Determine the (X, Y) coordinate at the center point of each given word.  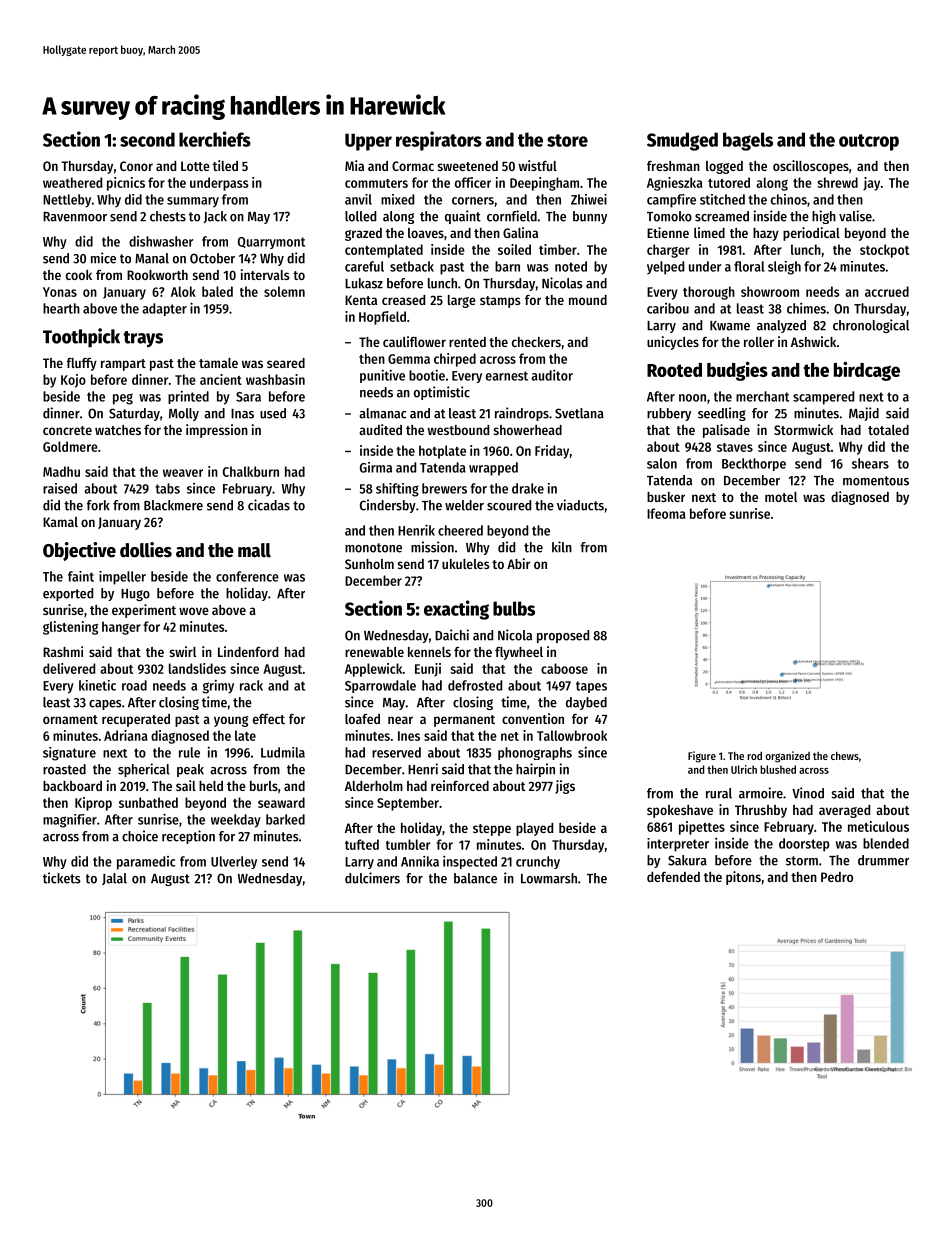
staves (735, 447)
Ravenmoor (75, 217)
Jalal (114, 879)
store (567, 140)
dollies (146, 550)
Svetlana (579, 413)
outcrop (869, 142)
